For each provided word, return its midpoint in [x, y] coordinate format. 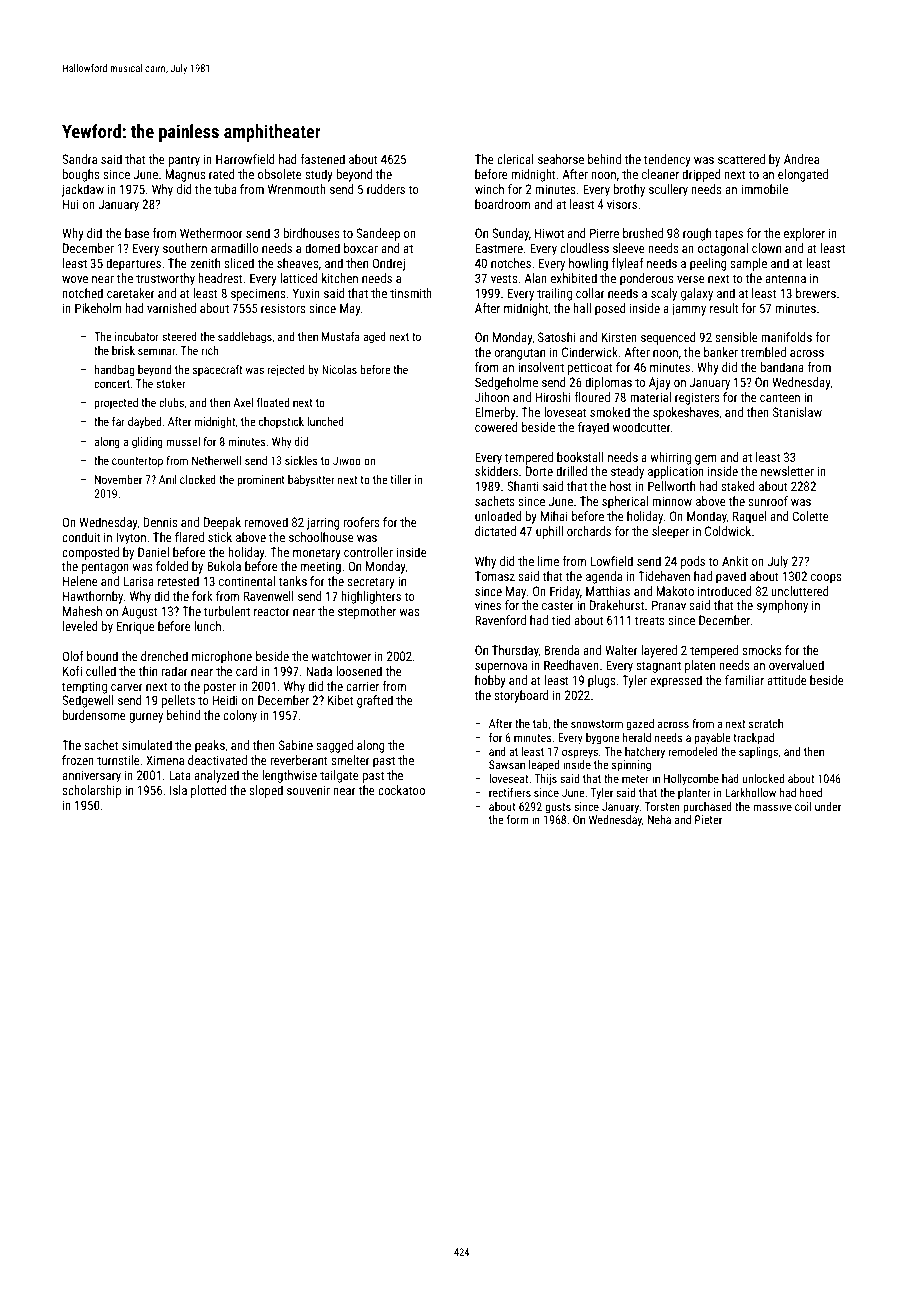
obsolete [280, 174]
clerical [515, 159]
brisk [123, 350]
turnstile [118, 760]
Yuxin [306, 293]
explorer [804, 234]
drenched [164, 656]
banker [721, 352]
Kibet [340, 700]
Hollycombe [691, 780]
